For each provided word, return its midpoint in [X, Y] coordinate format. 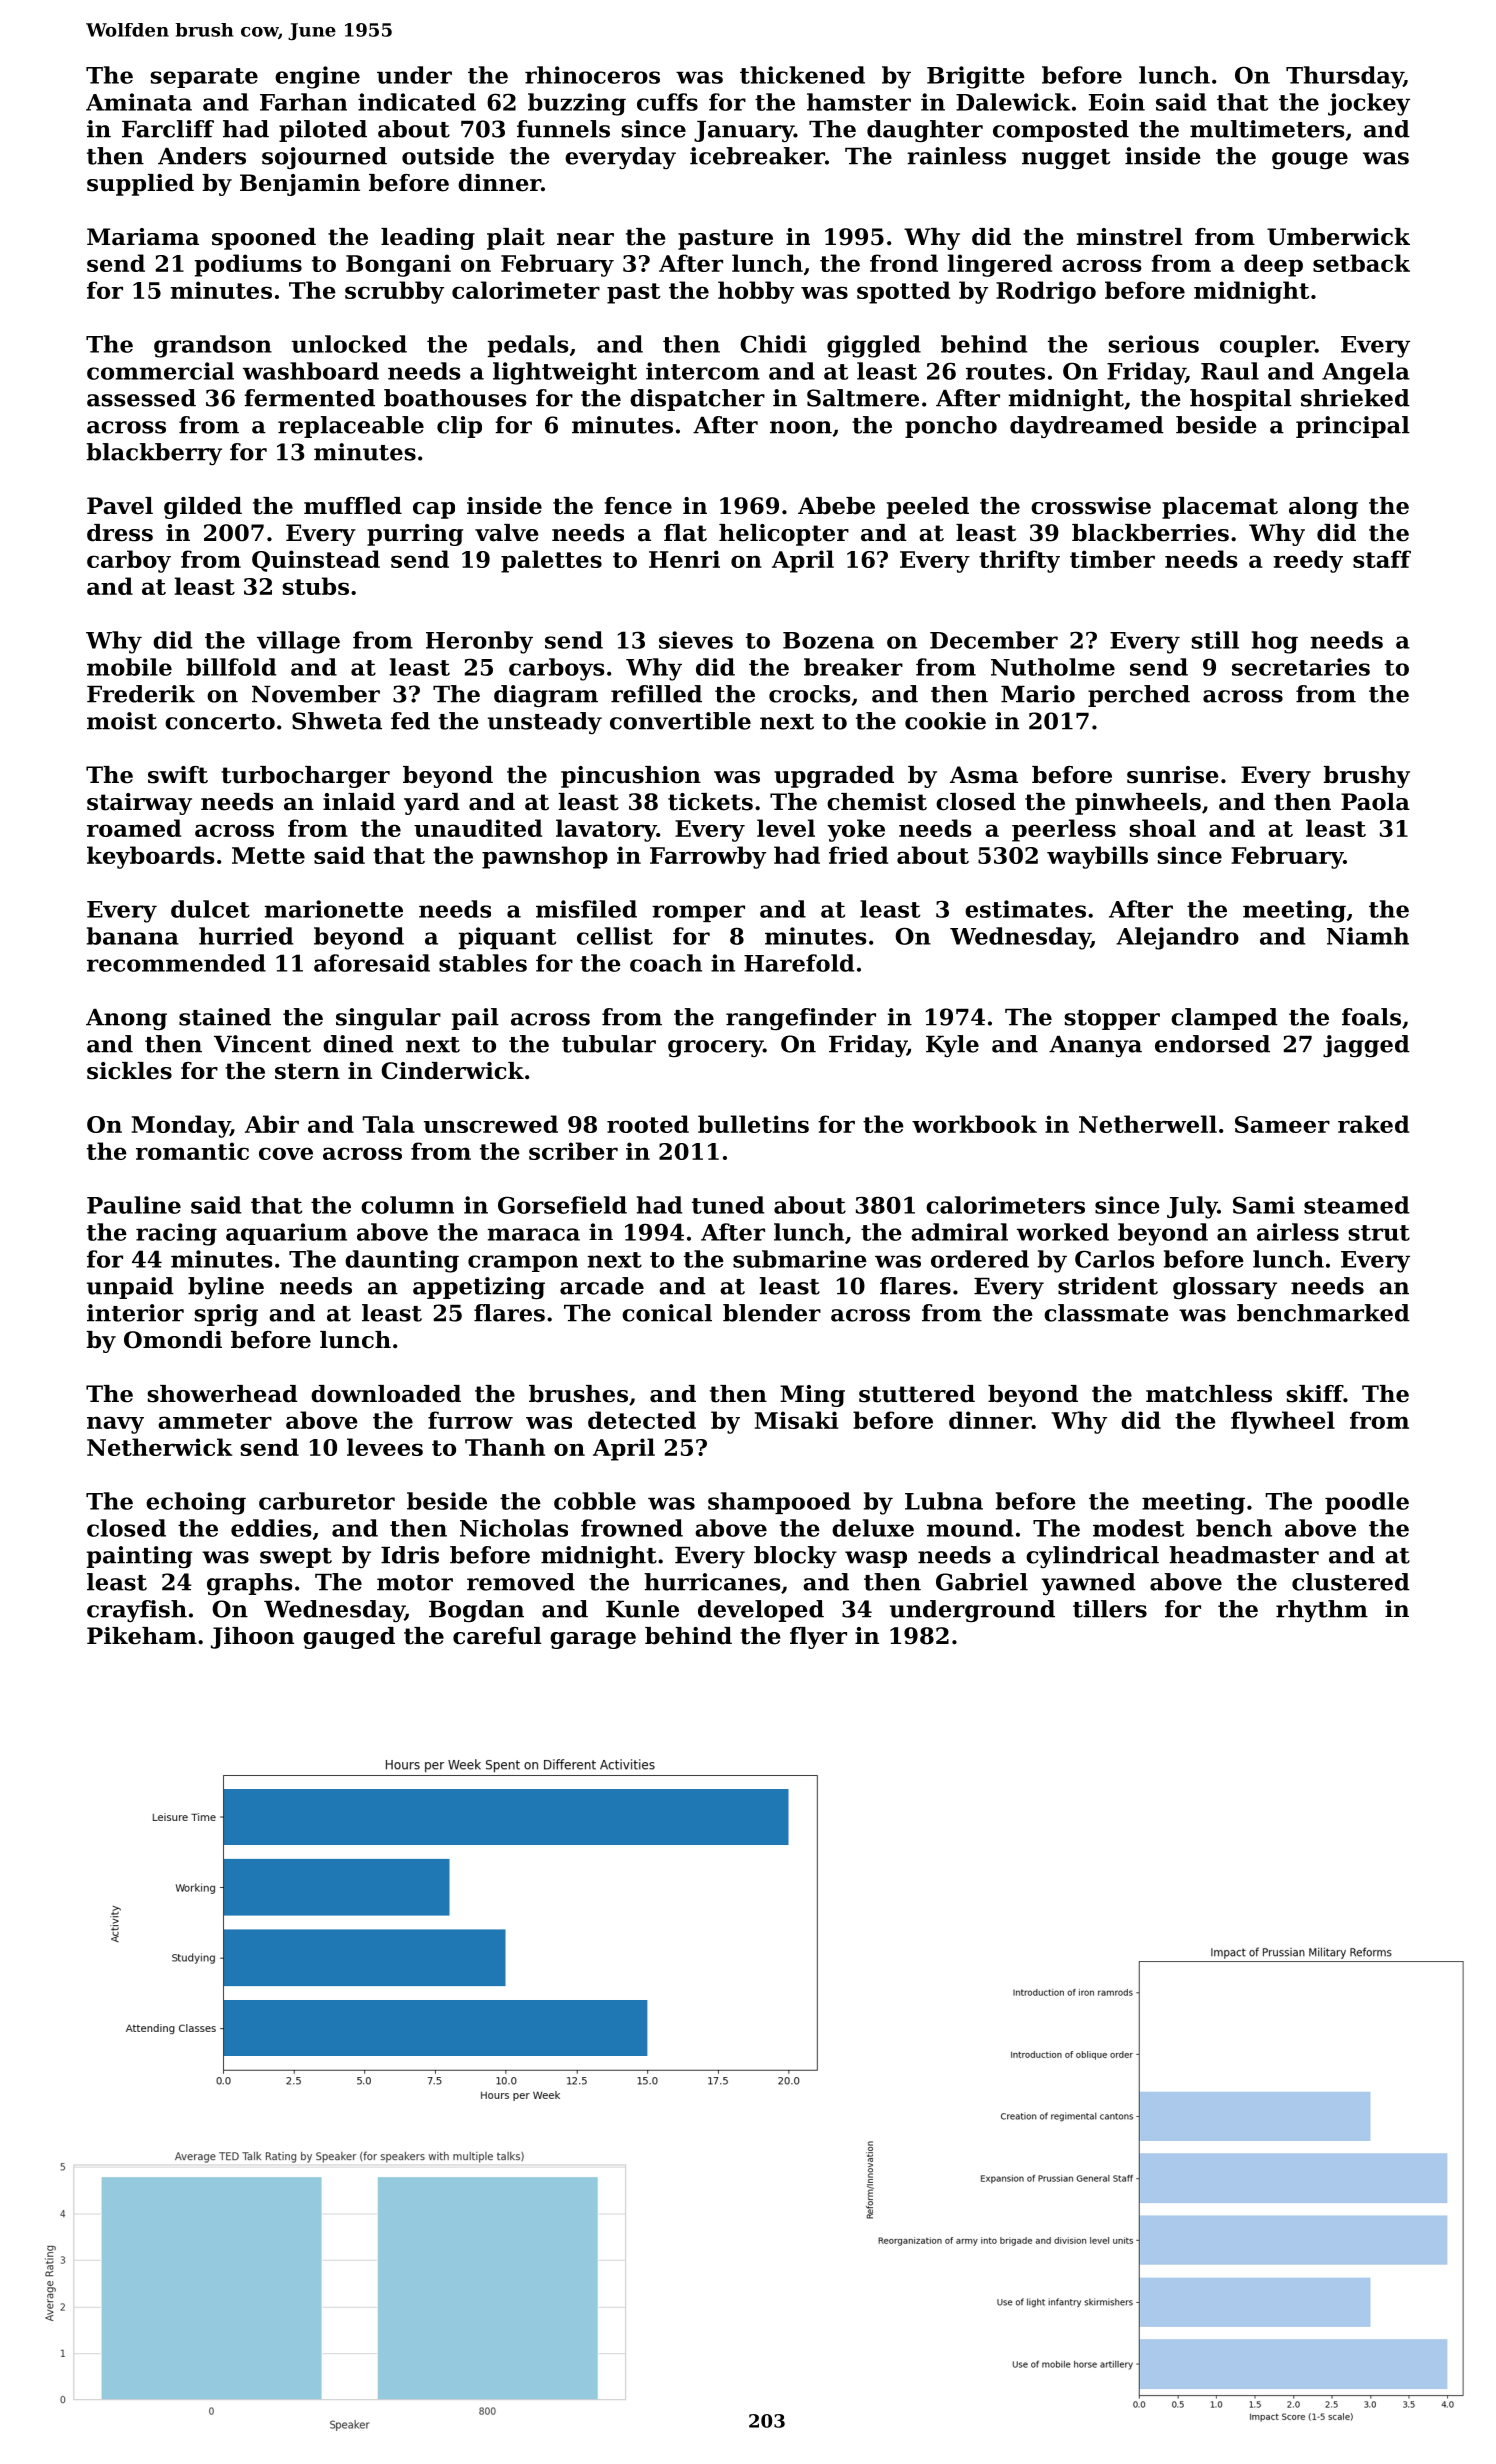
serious [1154, 344]
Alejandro [1177, 938]
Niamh [1368, 936]
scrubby [394, 292]
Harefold [799, 963]
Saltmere [863, 398]
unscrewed [491, 1124]
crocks [810, 694]
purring [415, 535]
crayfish [137, 1611]
